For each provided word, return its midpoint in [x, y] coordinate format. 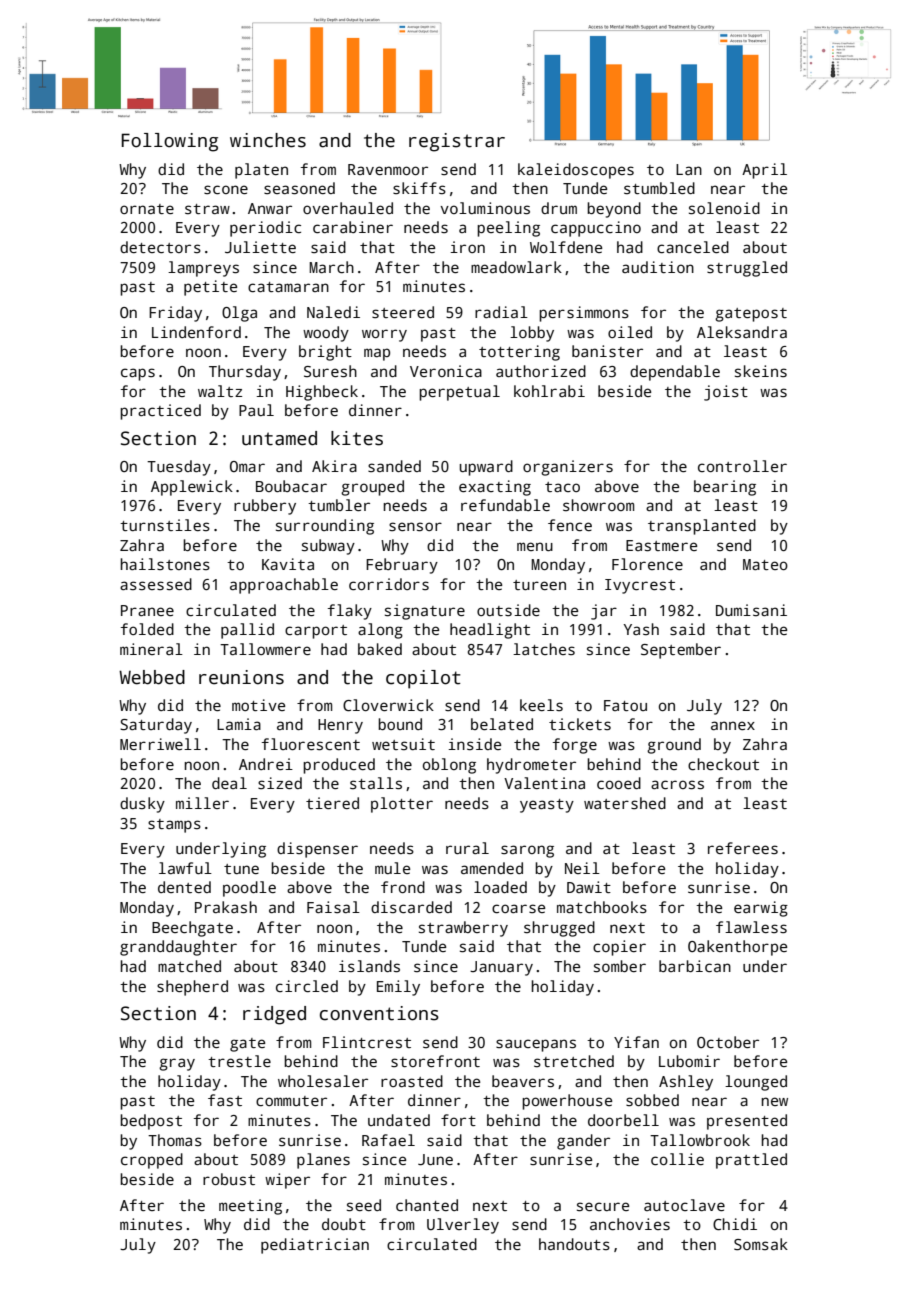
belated [502, 724]
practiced [160, 412]
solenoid [724, 208]
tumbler [339, 505]
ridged [274, 1015]
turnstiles [165, 525]
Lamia [239, 724]
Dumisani [751, 610]
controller [742, 466]
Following [170, 142]
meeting [250, 1207]
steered [403, 312]
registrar [457, 142]
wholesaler [323, 1081]
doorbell [623, 1120]
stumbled [659, 188]
